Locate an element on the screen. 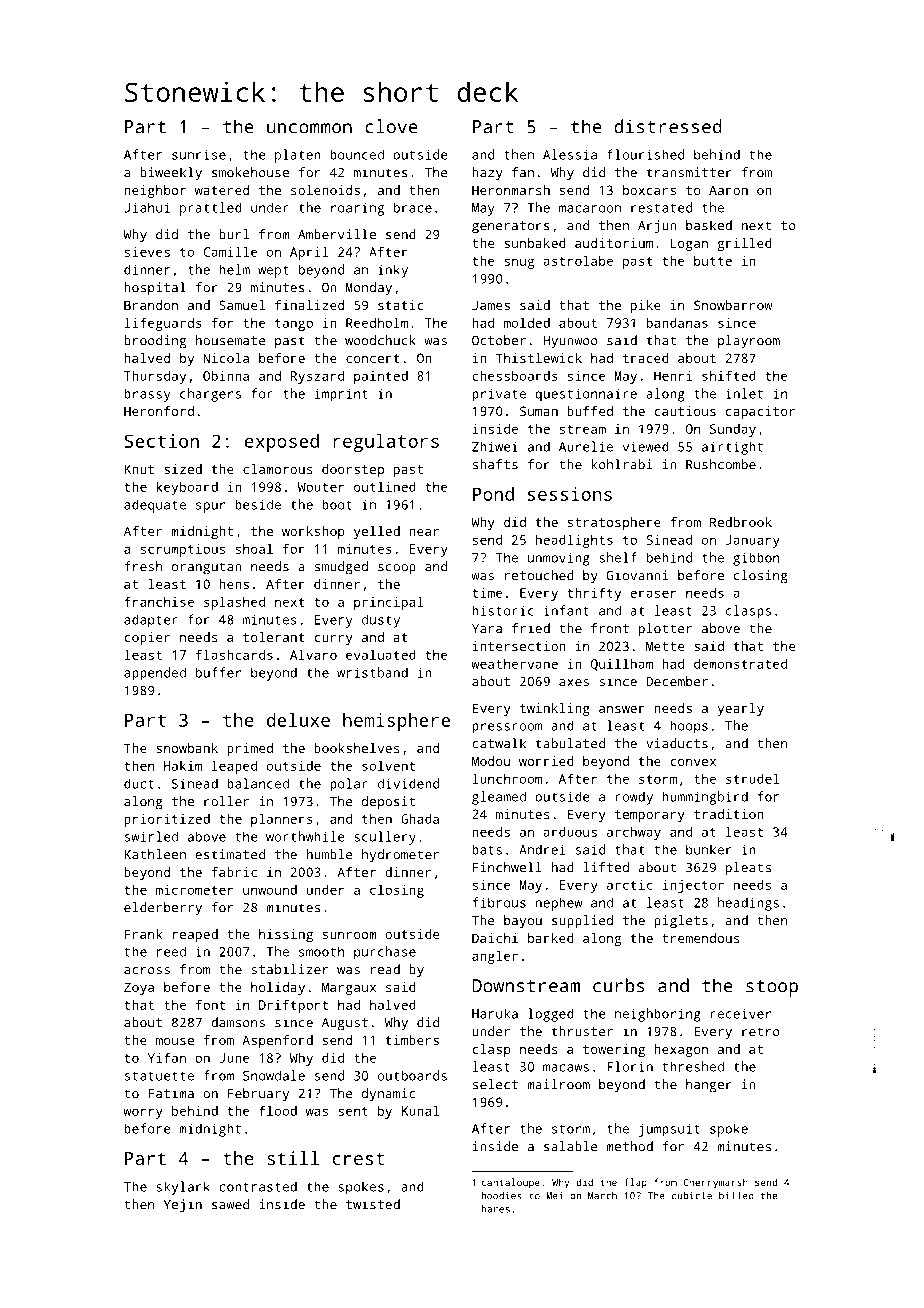 The image size is (924, 1308). shafts is located at coordinates (495, 464).
